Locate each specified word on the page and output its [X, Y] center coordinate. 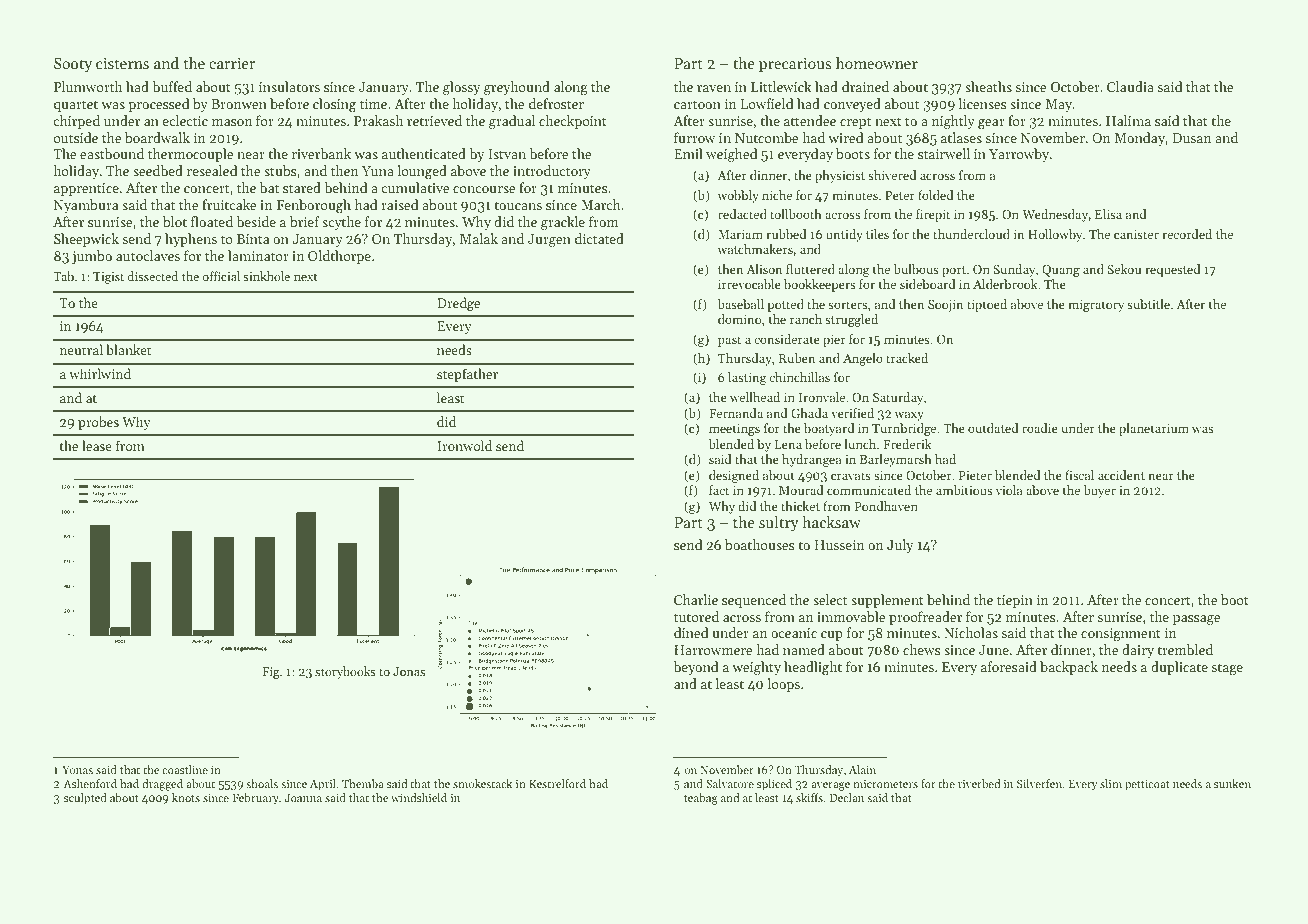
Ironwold [464, 445]
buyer [1099, 491]
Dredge [458, 304]
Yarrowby [1019, 155]
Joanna [303, 798]
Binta [253, 239]
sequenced [754, 601]
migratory [1096, 306]
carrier [232, 63]
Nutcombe [767, 137]
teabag [701, 799]
